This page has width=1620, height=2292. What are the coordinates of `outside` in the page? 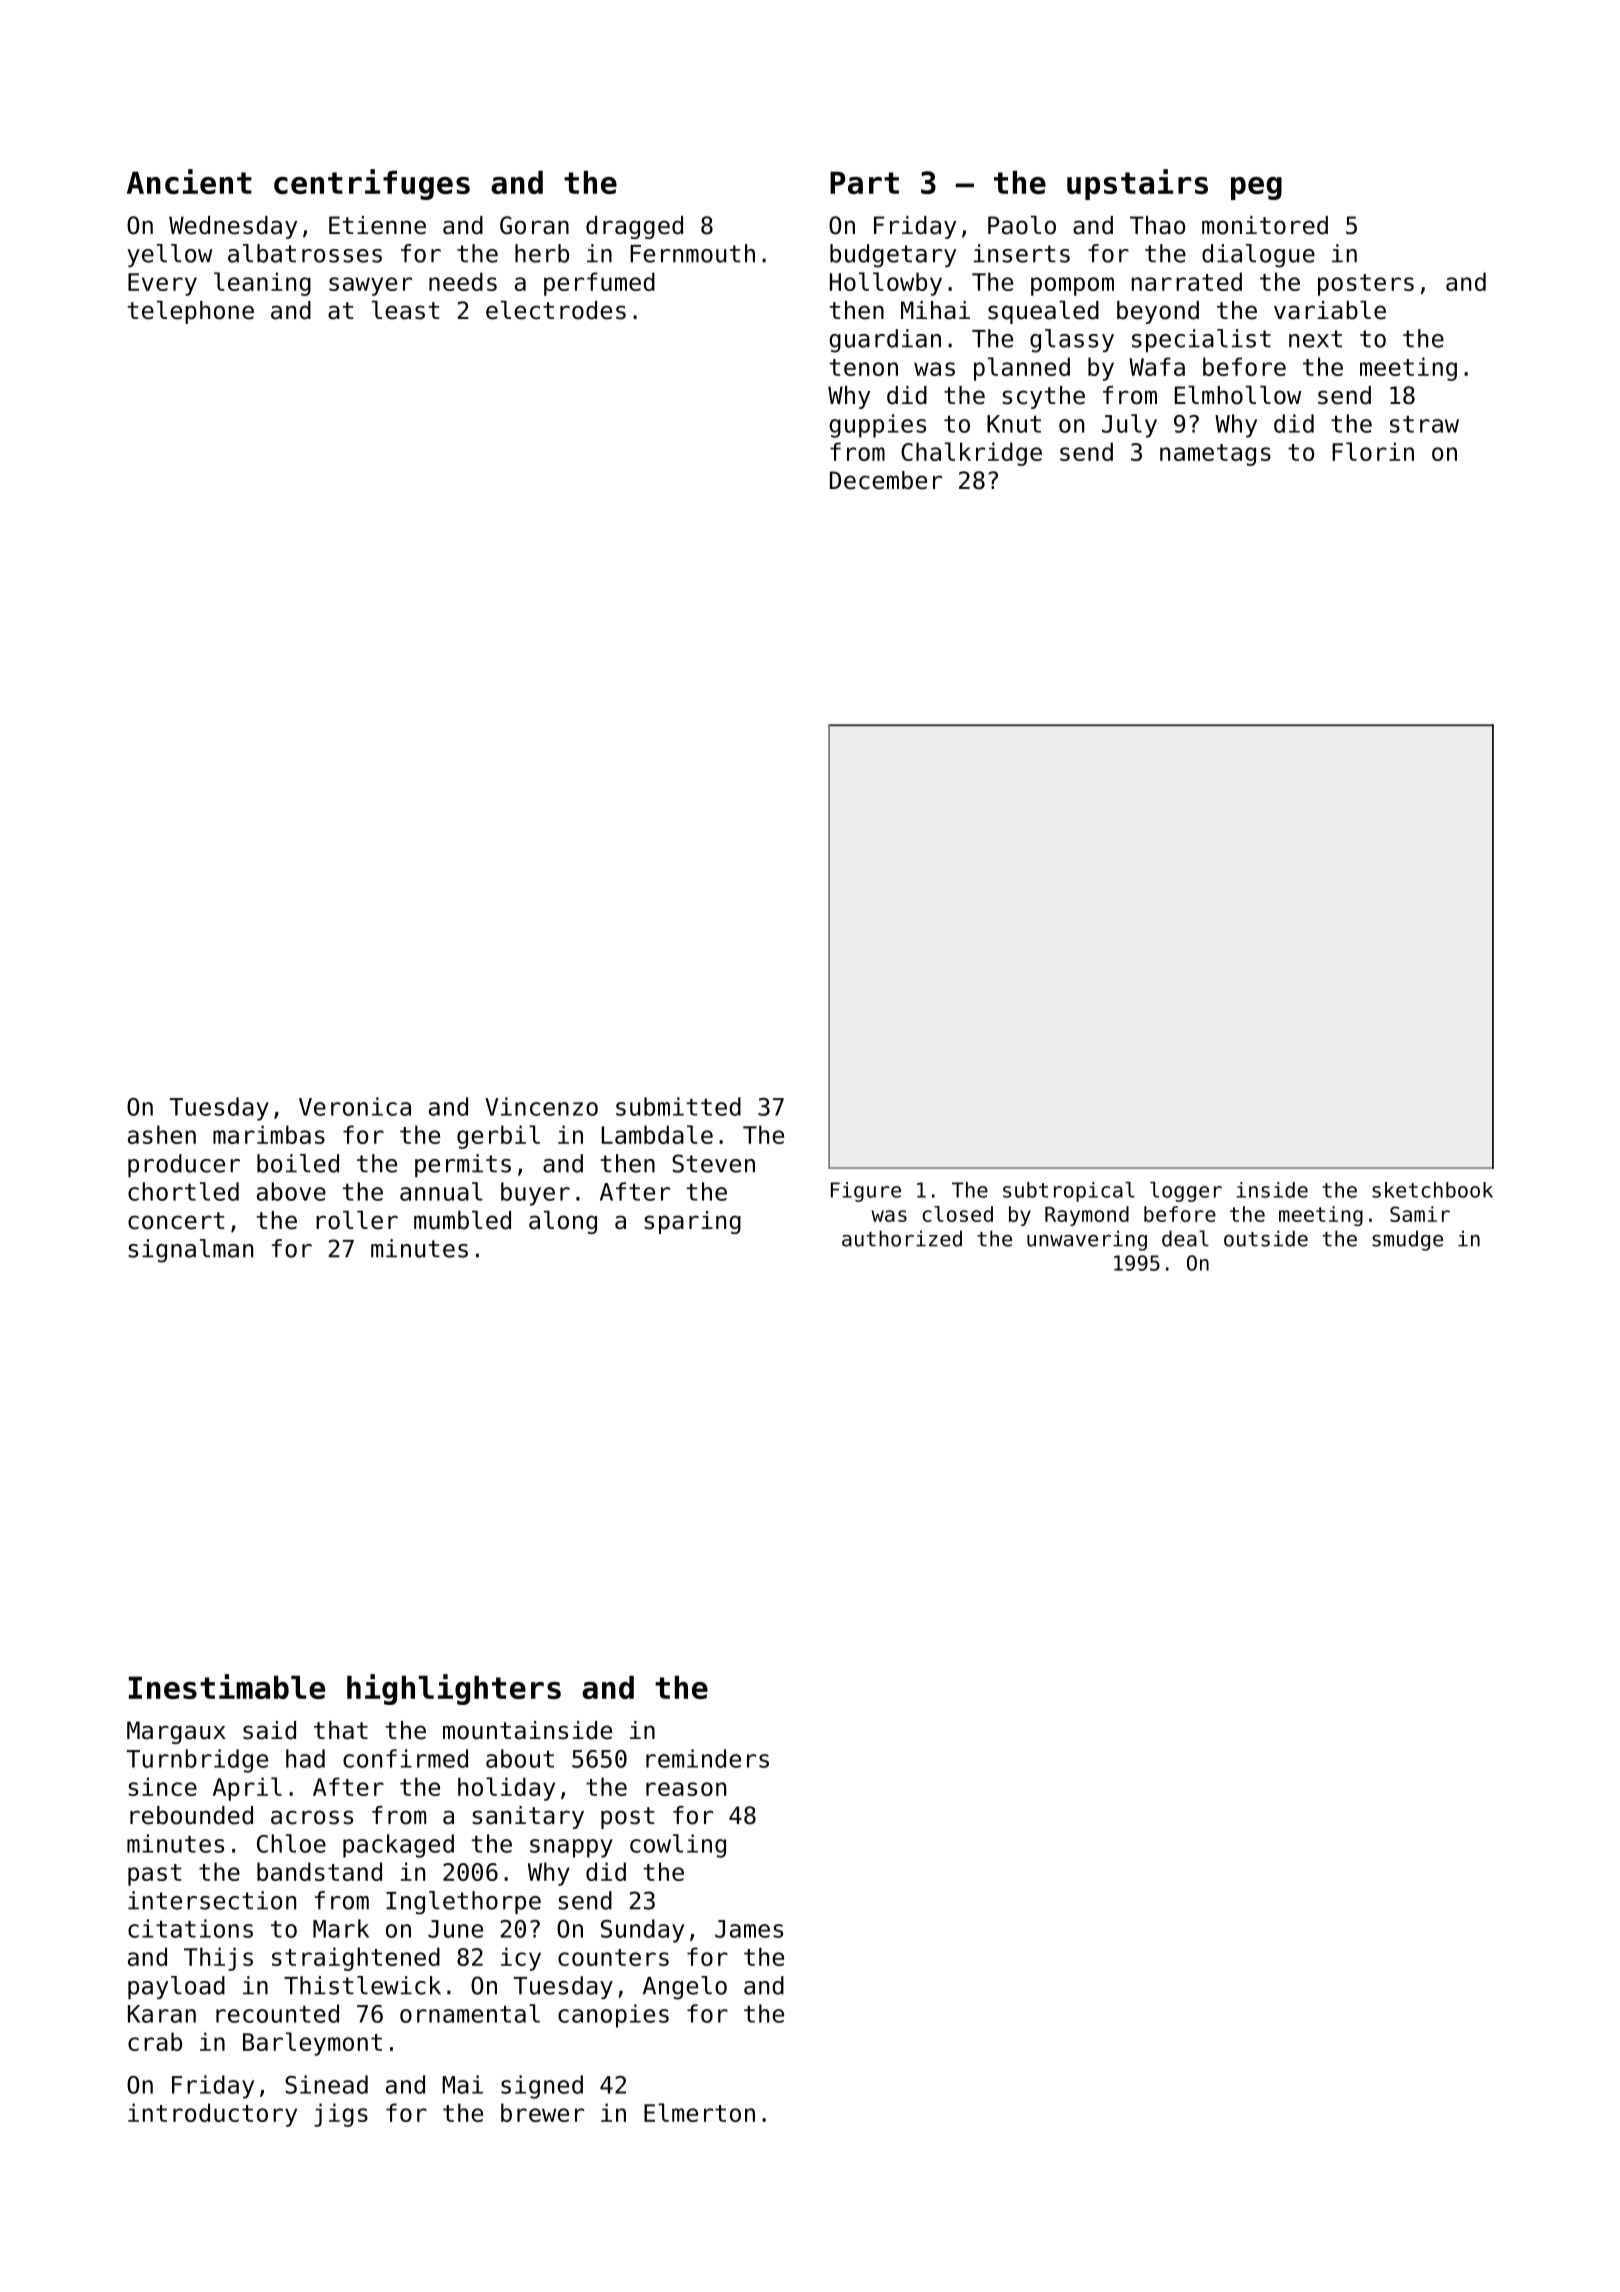 It's located at (1266, 1238).
